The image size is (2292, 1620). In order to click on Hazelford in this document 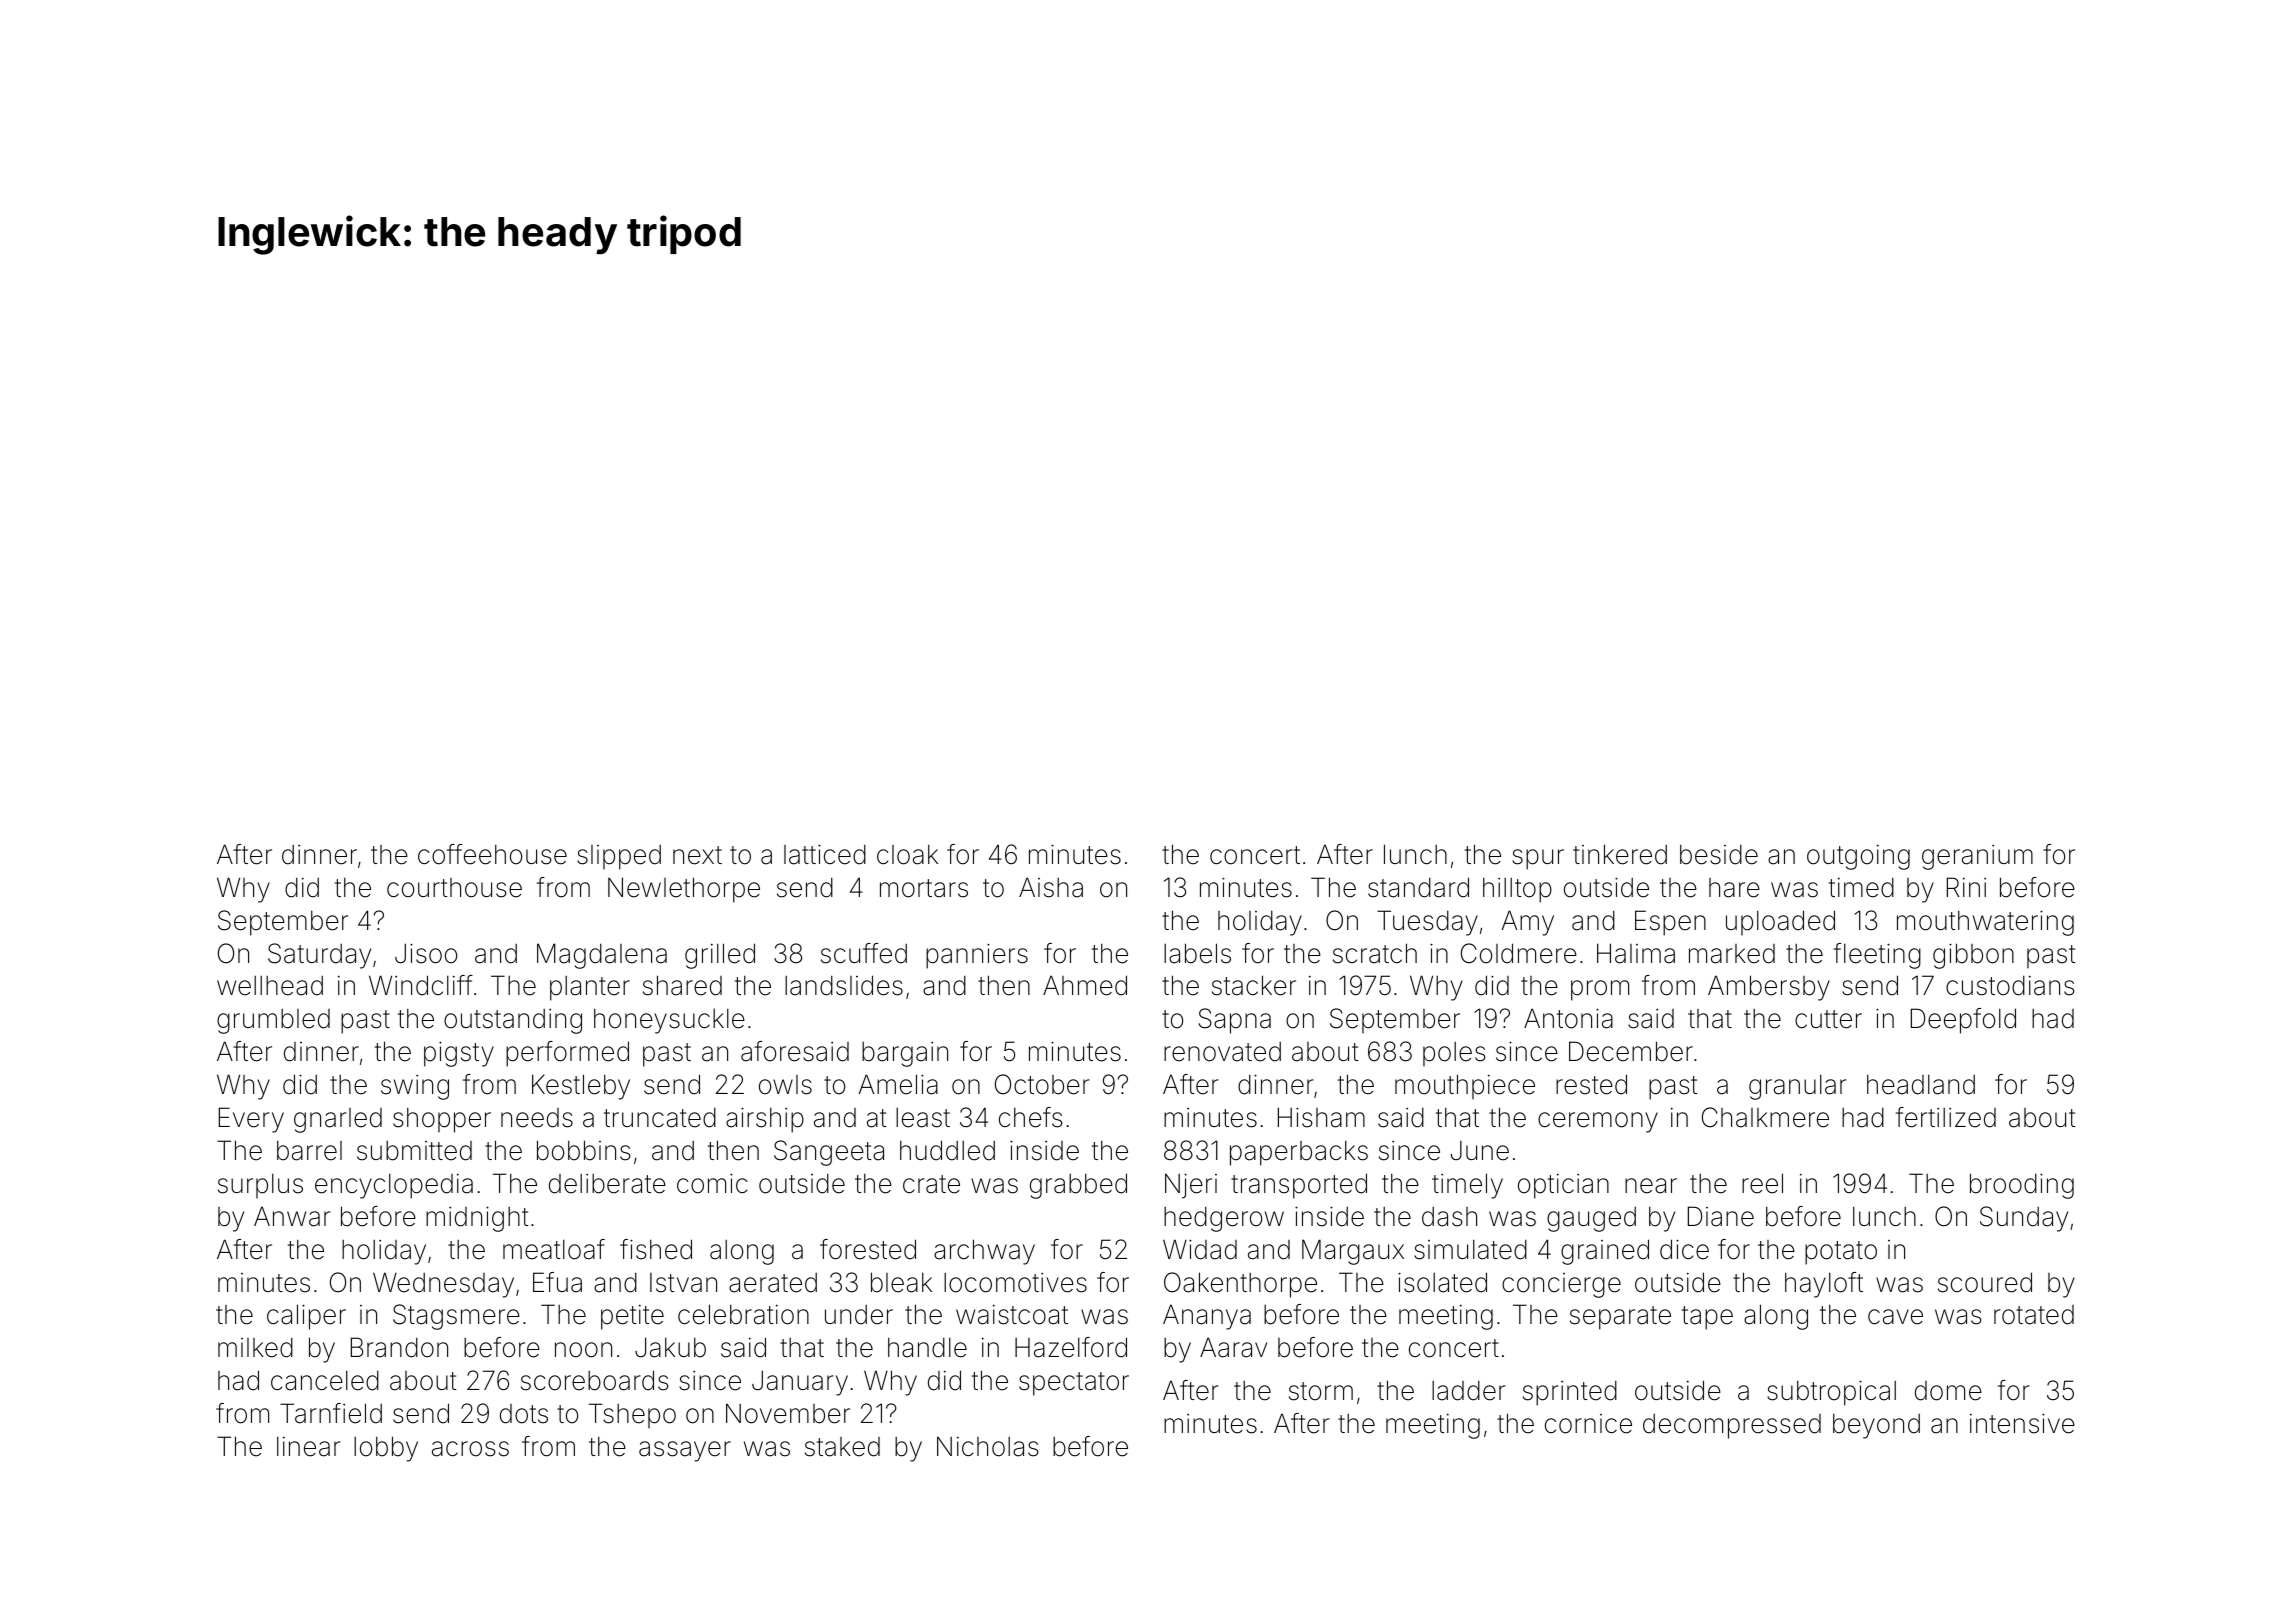, I will do `click(1071, 1347)`.
